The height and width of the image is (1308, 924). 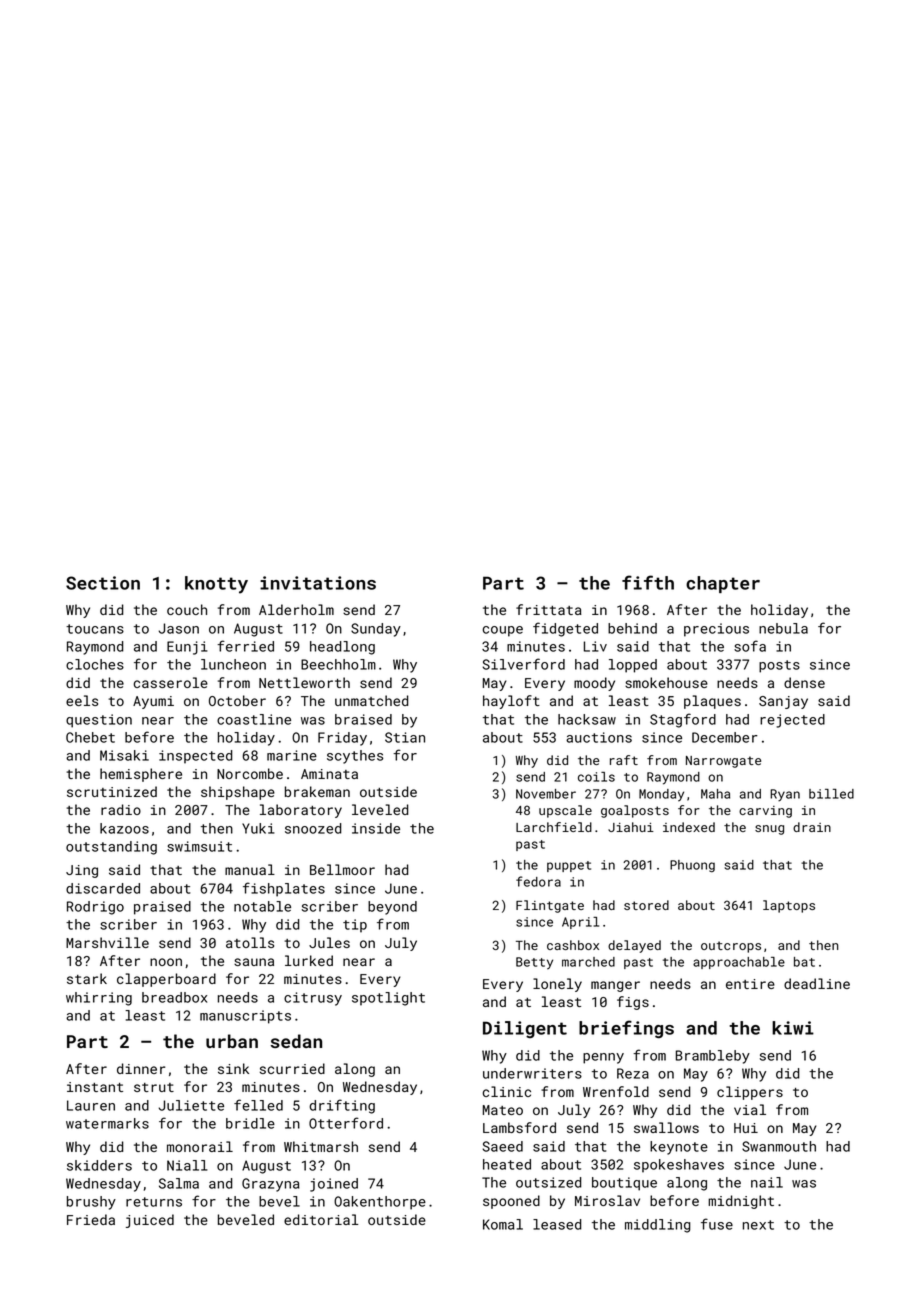 I want to click on chapter, so click(x=723, y=584).
